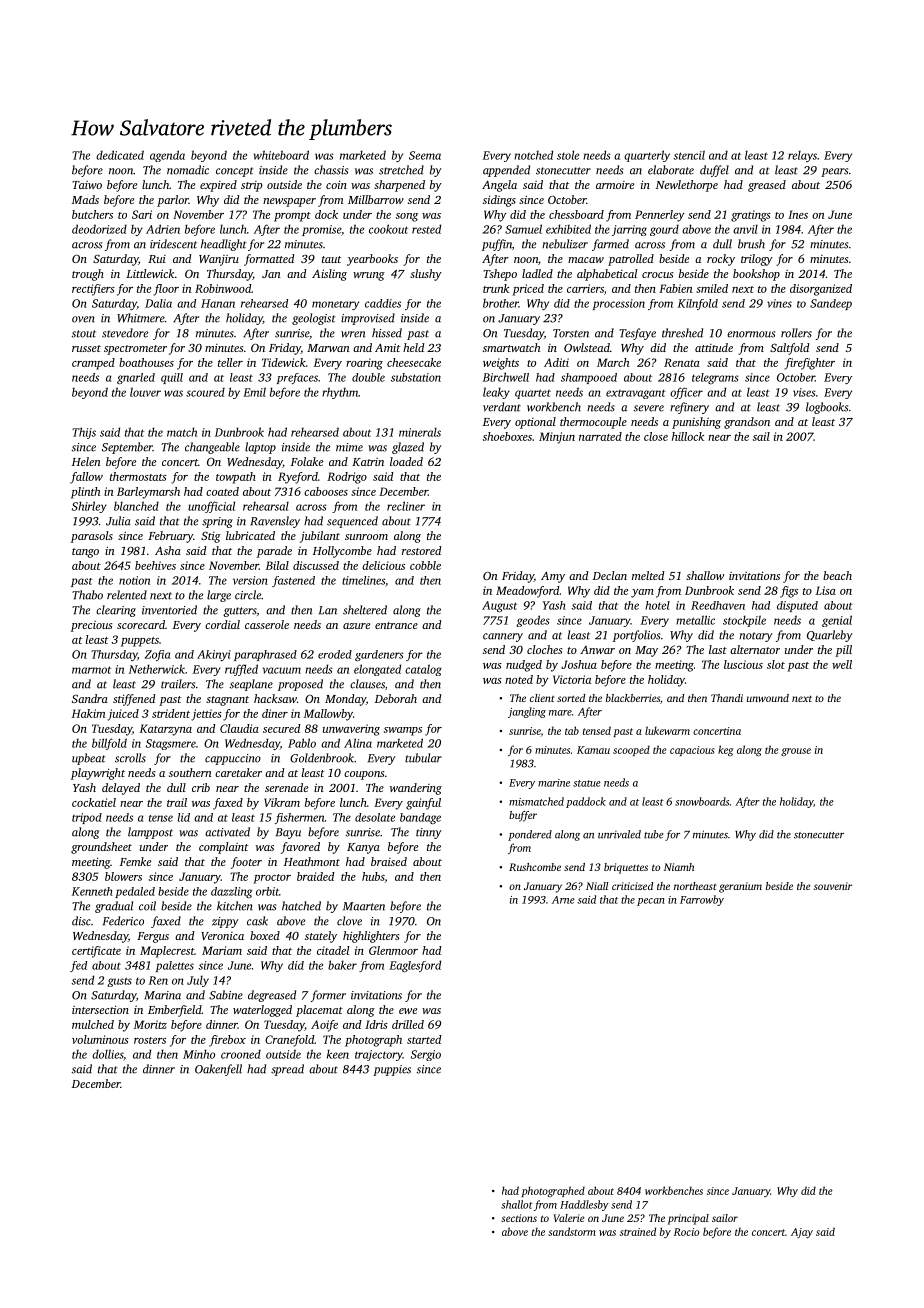 This screenshot has height=1308, width=924. What do you see at coordinates (93, 1024) in the screenshot?
I see `mulched` at bounding box center [93, 1024].
